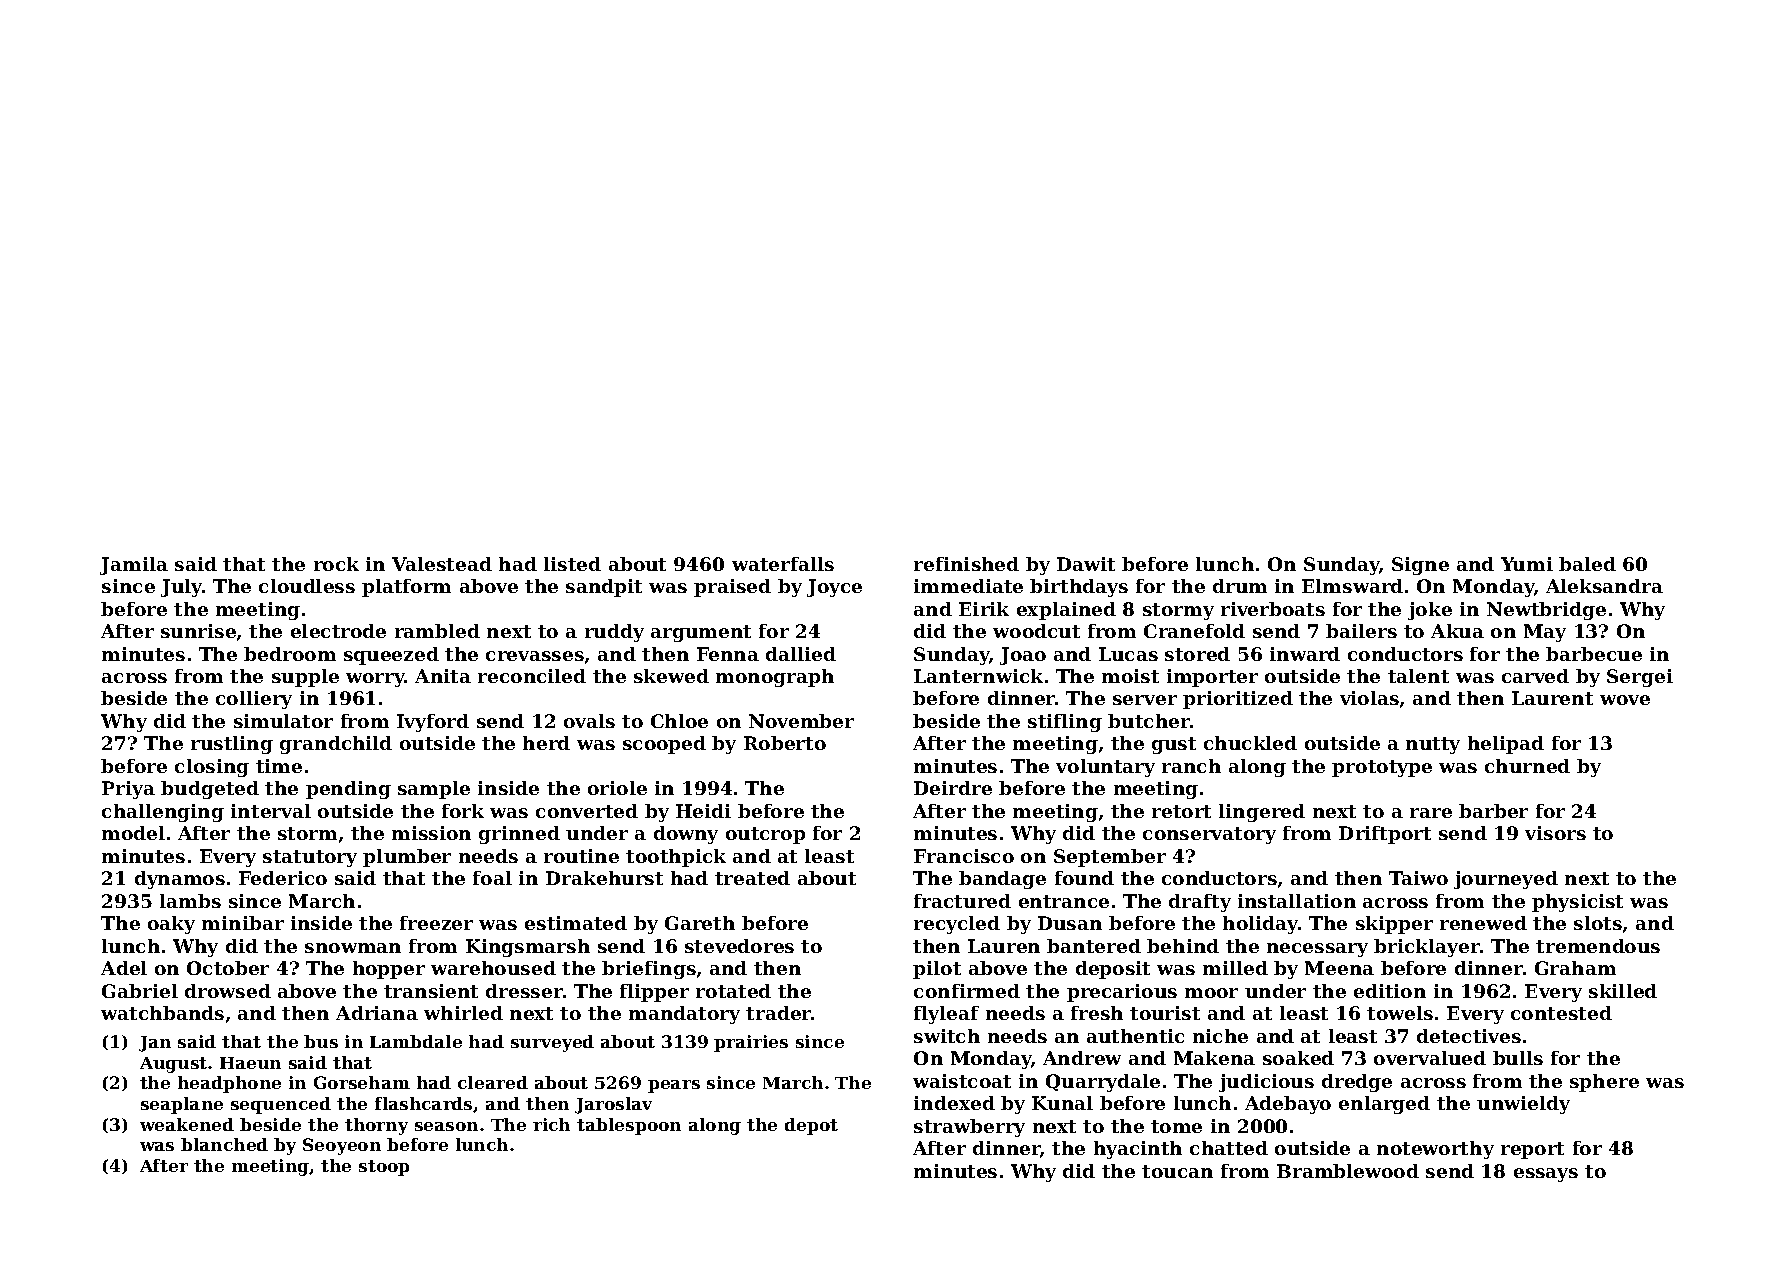 Image resolution: width=1787 pixels, height=1264 pixels. Describe the element at coordinates (1138, 1150) in the screenshot. I see `hyacinth` at that location.
